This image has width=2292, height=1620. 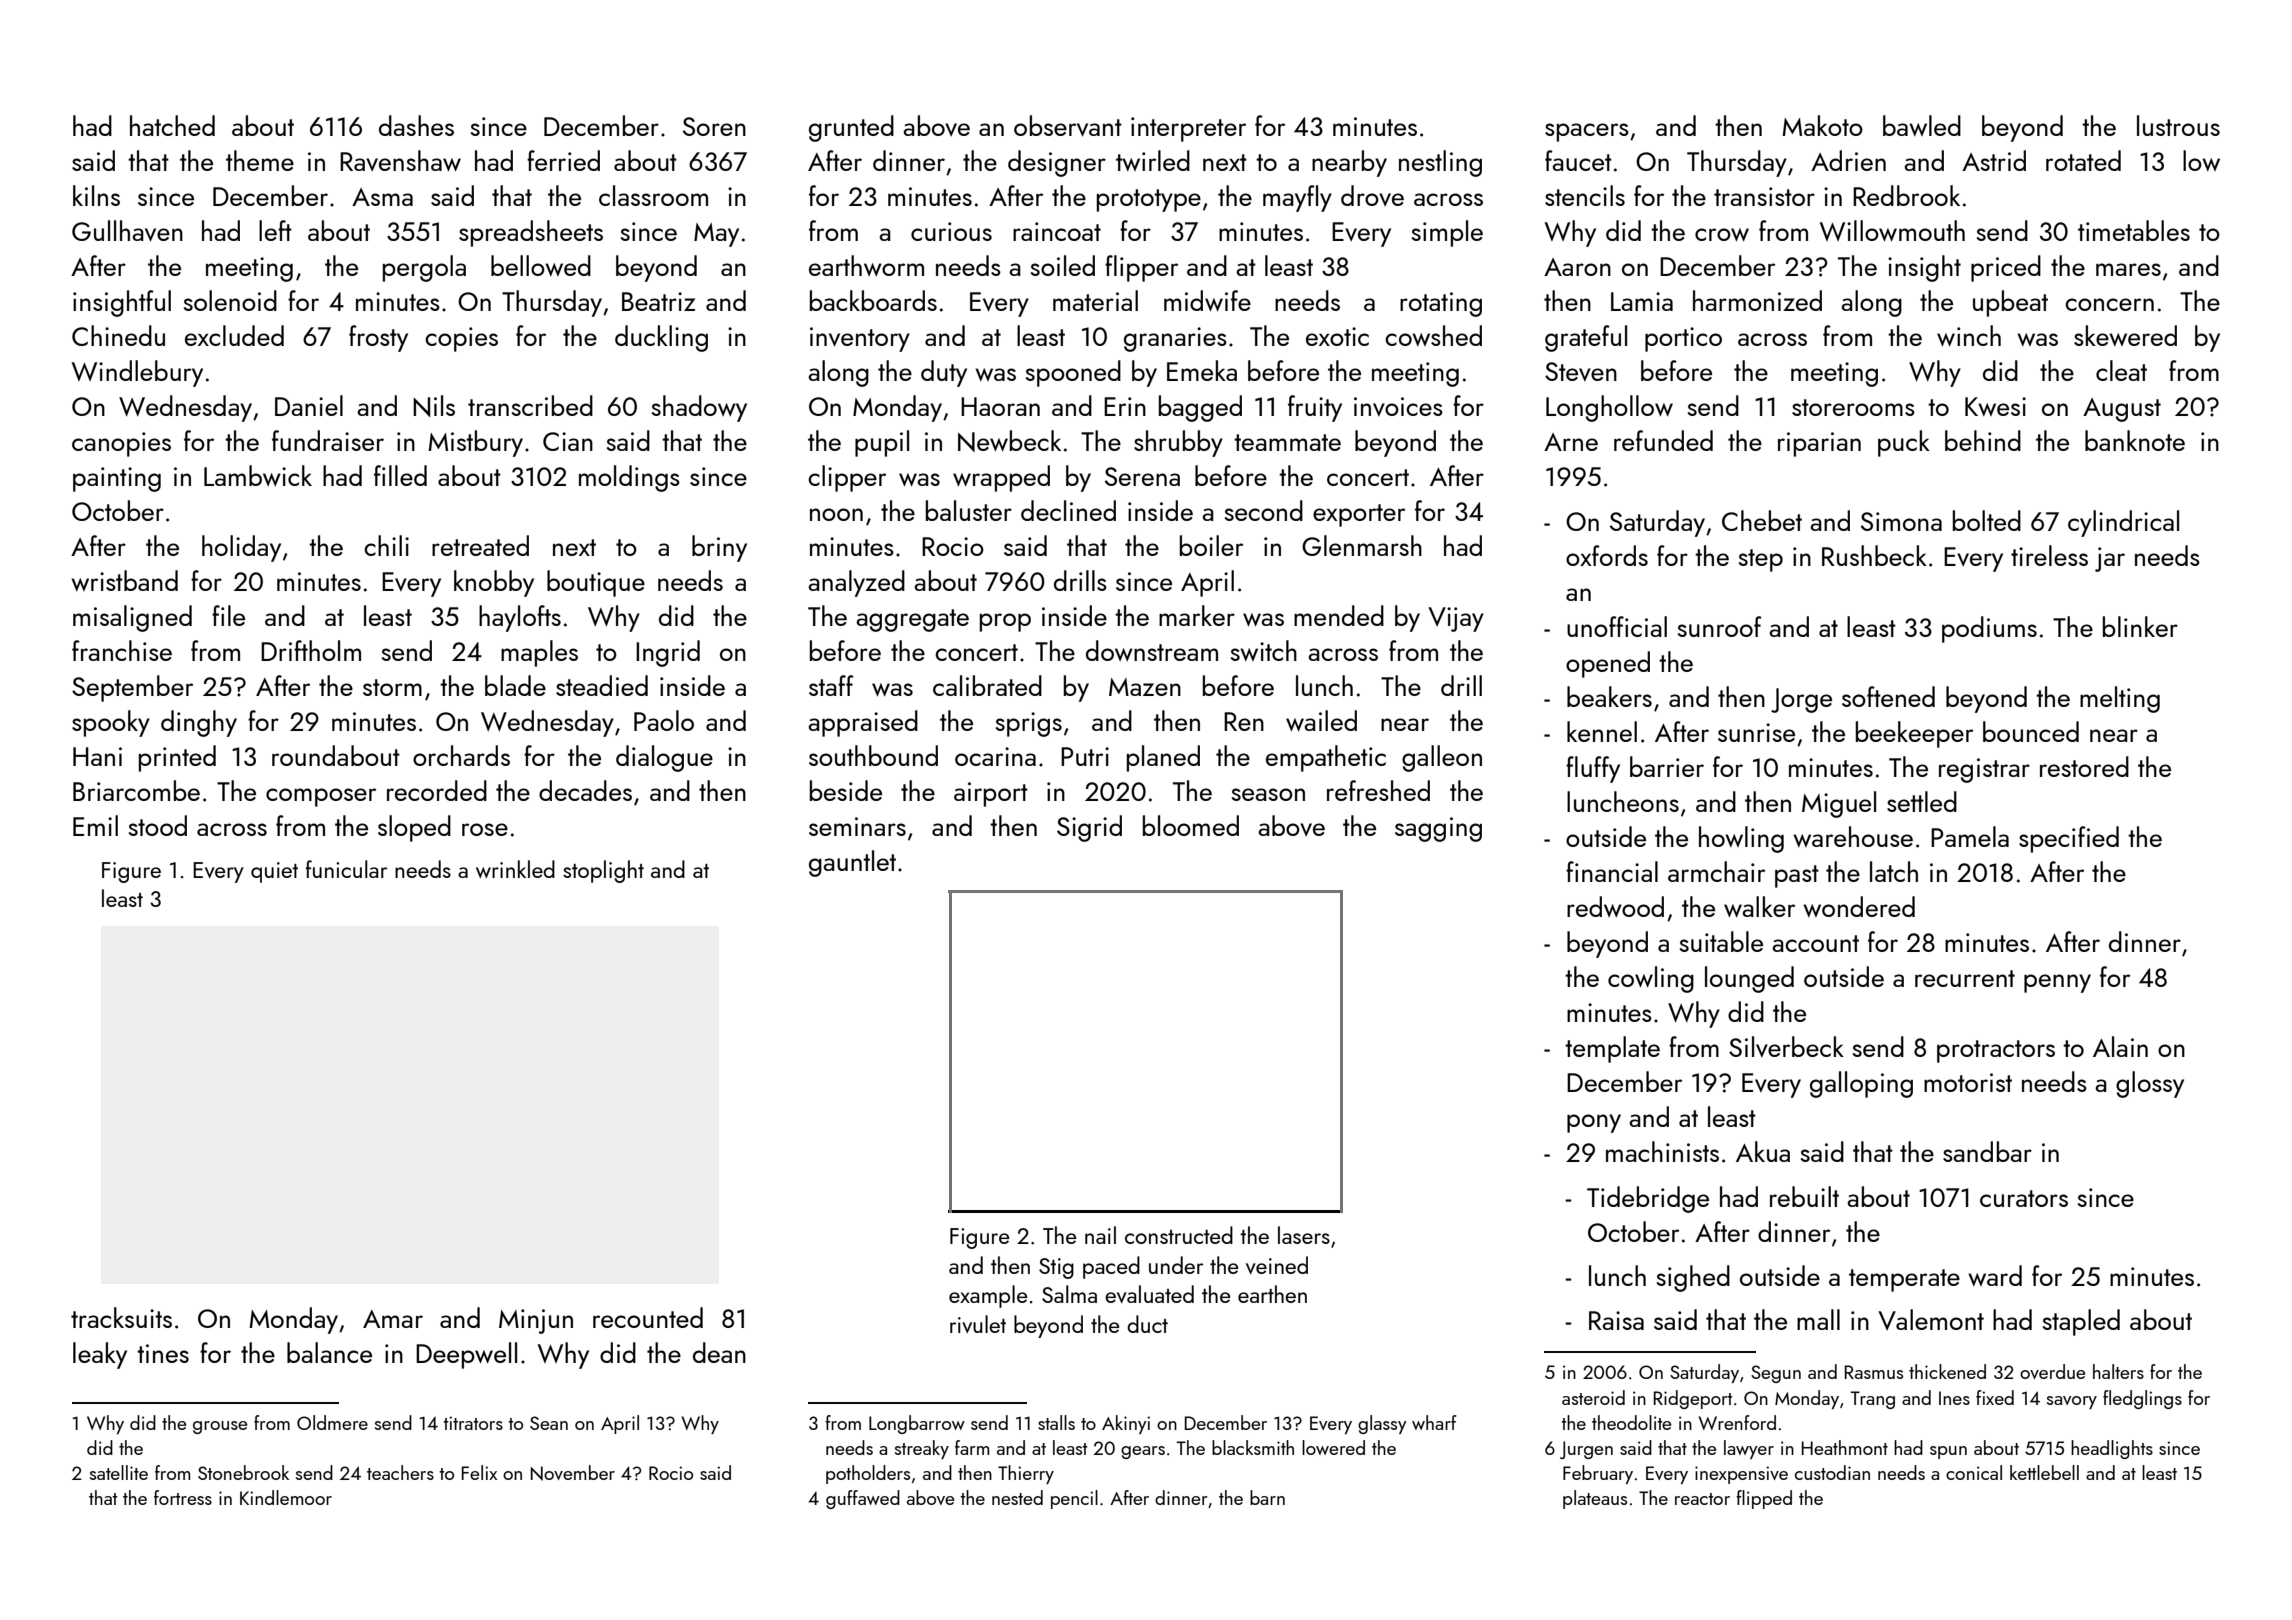 I want to click on fortress, so click(x=183, y=1497).
